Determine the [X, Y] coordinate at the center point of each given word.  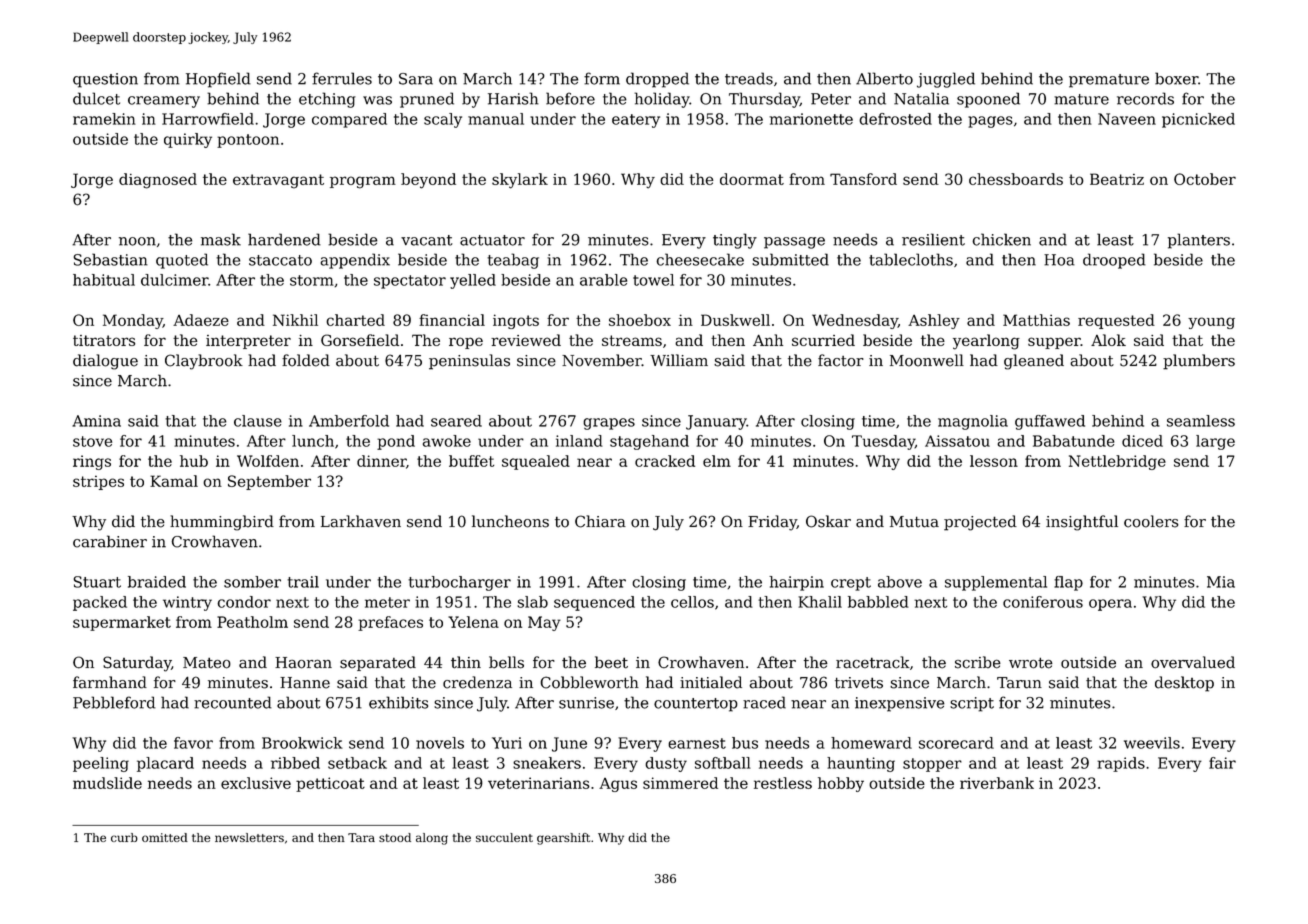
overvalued [1193, 662]
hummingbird [222, 523]
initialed [711, 682]
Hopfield [218, 80]
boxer [1176, 78]
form [602, 78]
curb [124, 837]
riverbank [997, 783]
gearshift [563, 839]
